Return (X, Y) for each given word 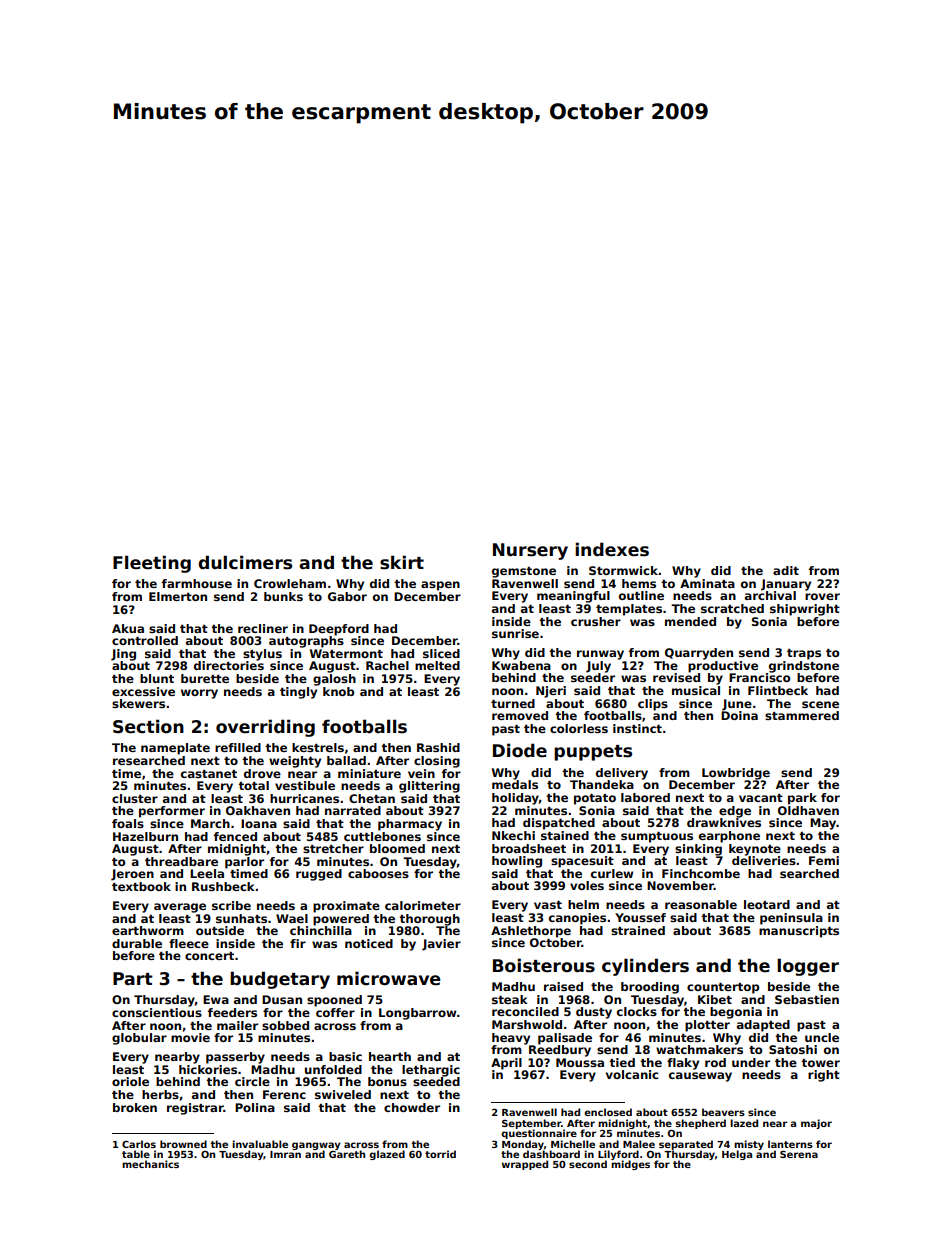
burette (205, 678)
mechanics (150, 1164)
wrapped (525, 1165)
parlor (244, 863)
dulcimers (245, 562)
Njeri (551, 692)
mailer (237, 1025)
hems (639, 583)
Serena (799, 1154)
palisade (565, 1039)
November (680, 885)
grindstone (804, 667)
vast (548, 905)
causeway (700, 1077)
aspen (440, 586)
